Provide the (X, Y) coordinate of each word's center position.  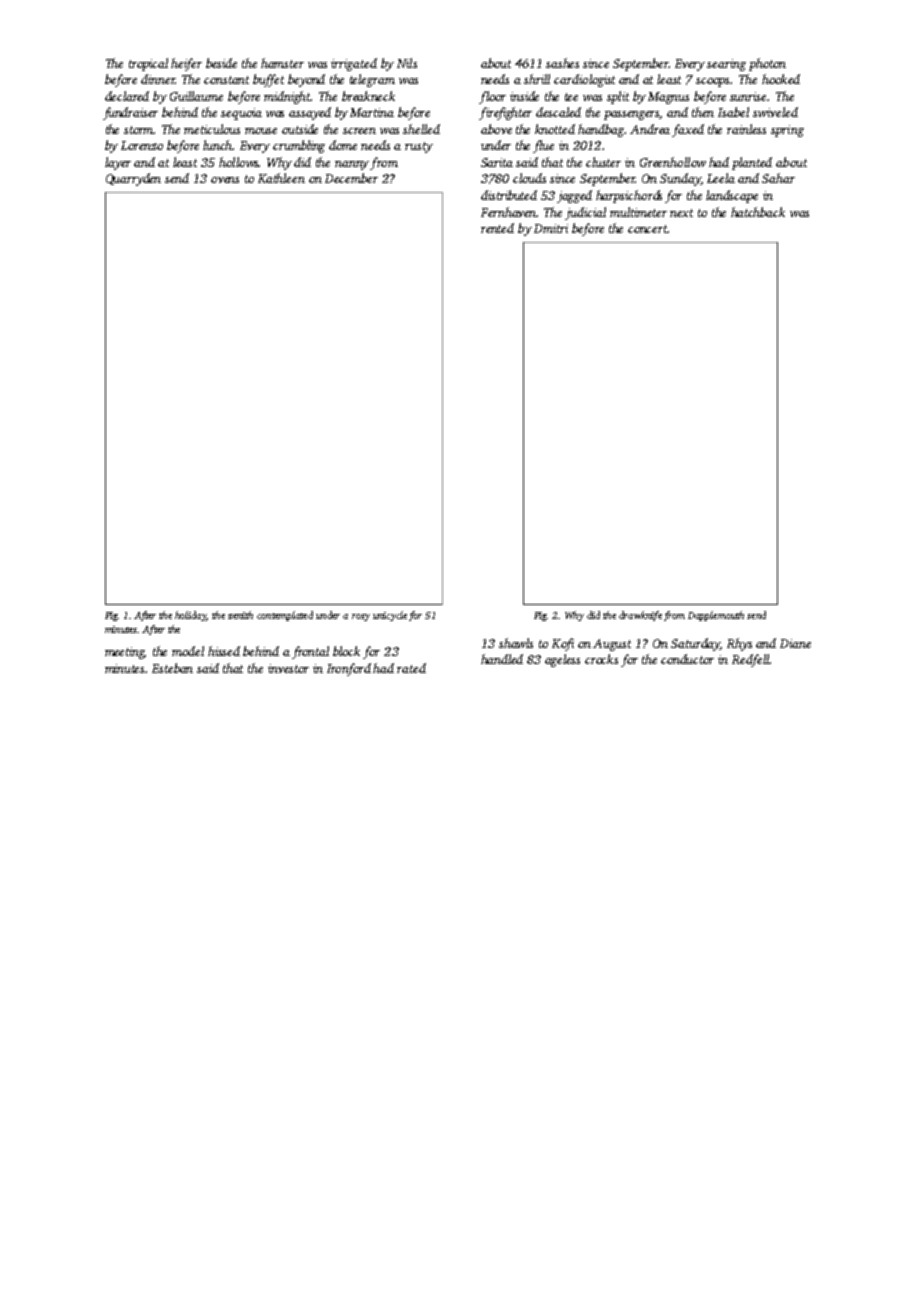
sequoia (241, 114)
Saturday (695, 644)
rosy (361, 617)
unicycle (390, 616)
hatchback (758, 212)
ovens (225, 180)
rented (497, 228)
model (188, 651)
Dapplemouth (716, 616)
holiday (190, 616)
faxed (688, 130)
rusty (419, 147)
